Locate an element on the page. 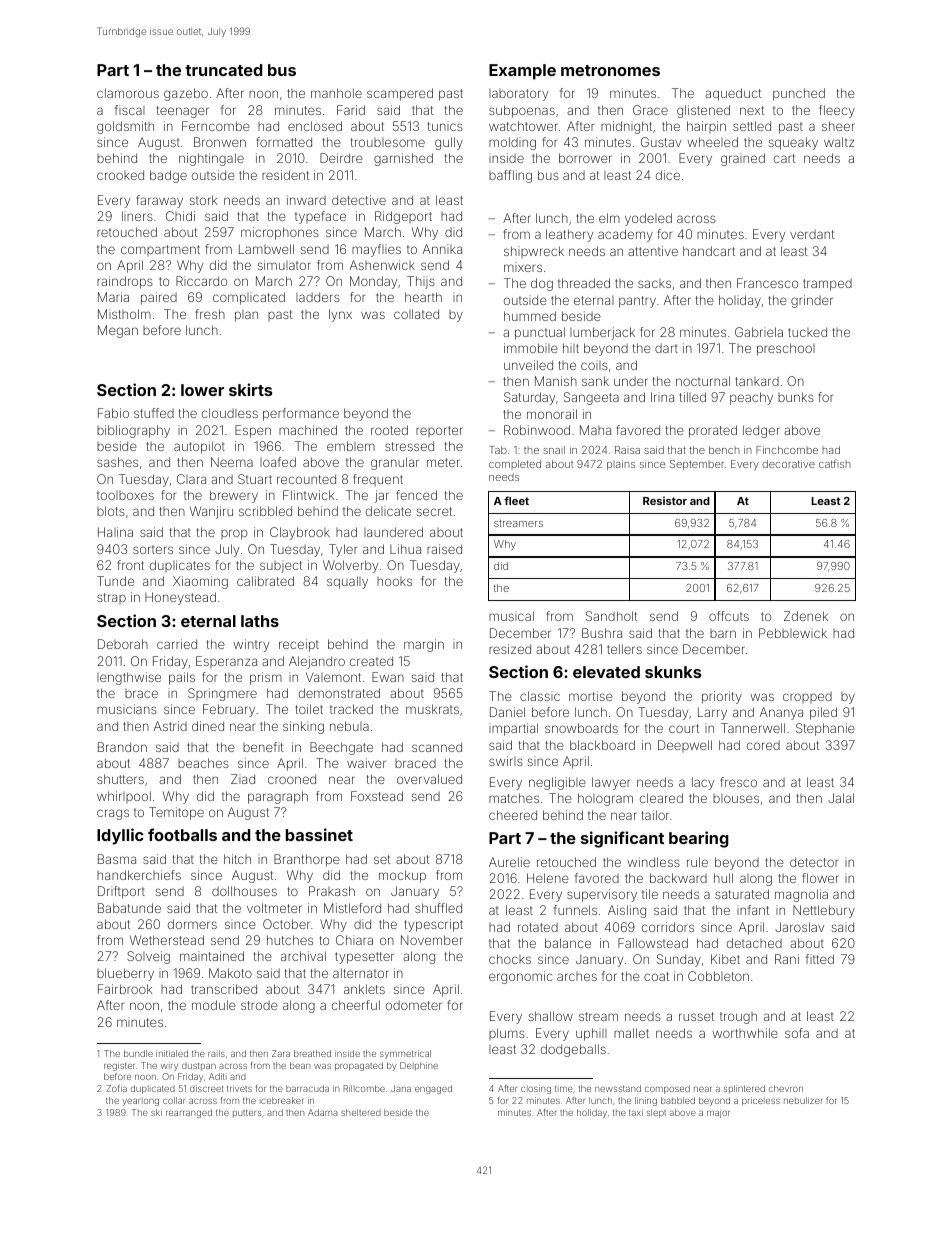 This image has width=952, height=1233. rearranged is located at coordinates (189, 1113).
